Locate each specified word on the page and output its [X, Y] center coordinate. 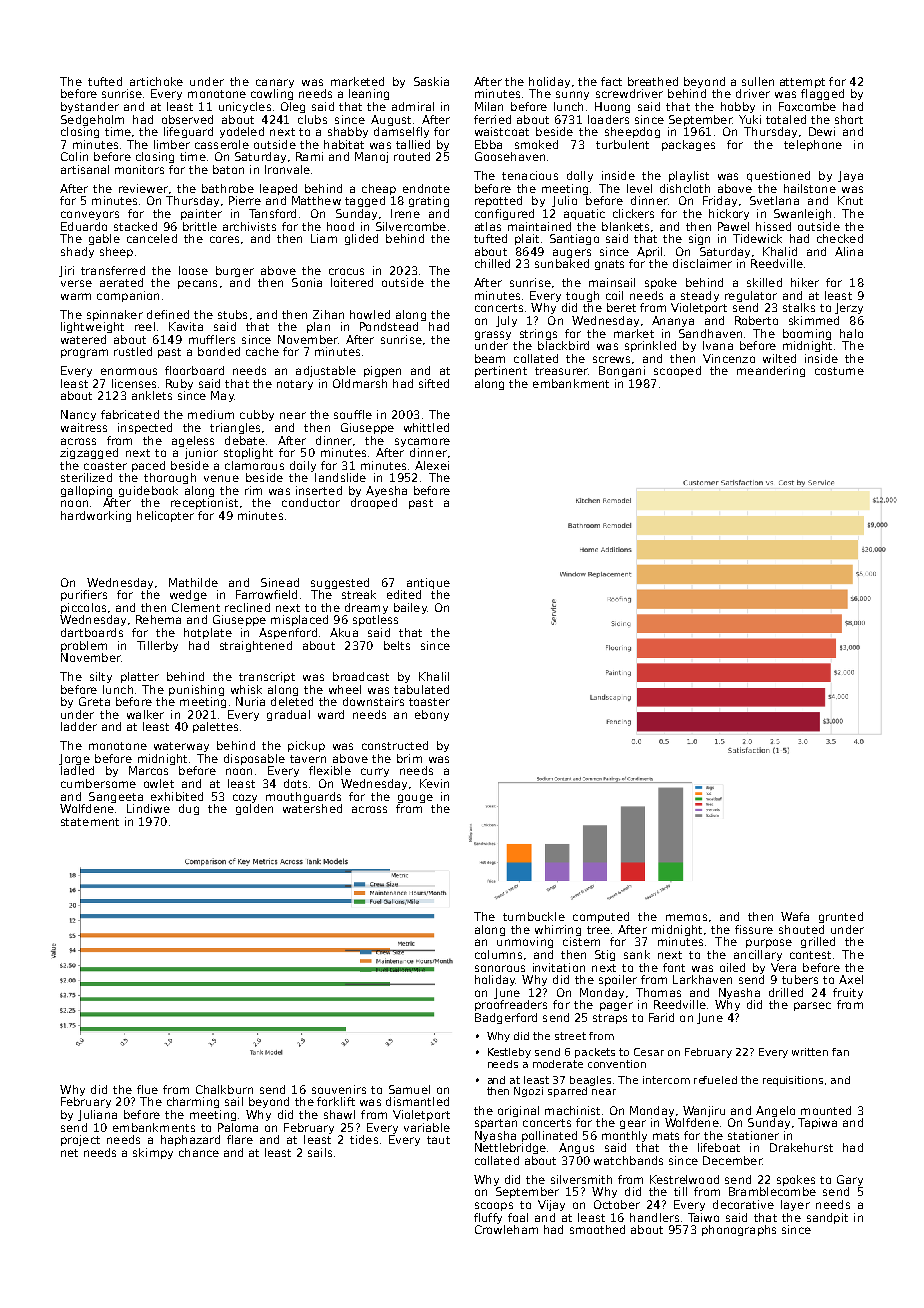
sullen [758, 81]
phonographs [739, 1230]
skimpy [153, 1153]
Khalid [780, 251]
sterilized [86, 477]
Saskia [431, 81]
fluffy [488, 1218]
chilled [492, 263]
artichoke [156, 81]
